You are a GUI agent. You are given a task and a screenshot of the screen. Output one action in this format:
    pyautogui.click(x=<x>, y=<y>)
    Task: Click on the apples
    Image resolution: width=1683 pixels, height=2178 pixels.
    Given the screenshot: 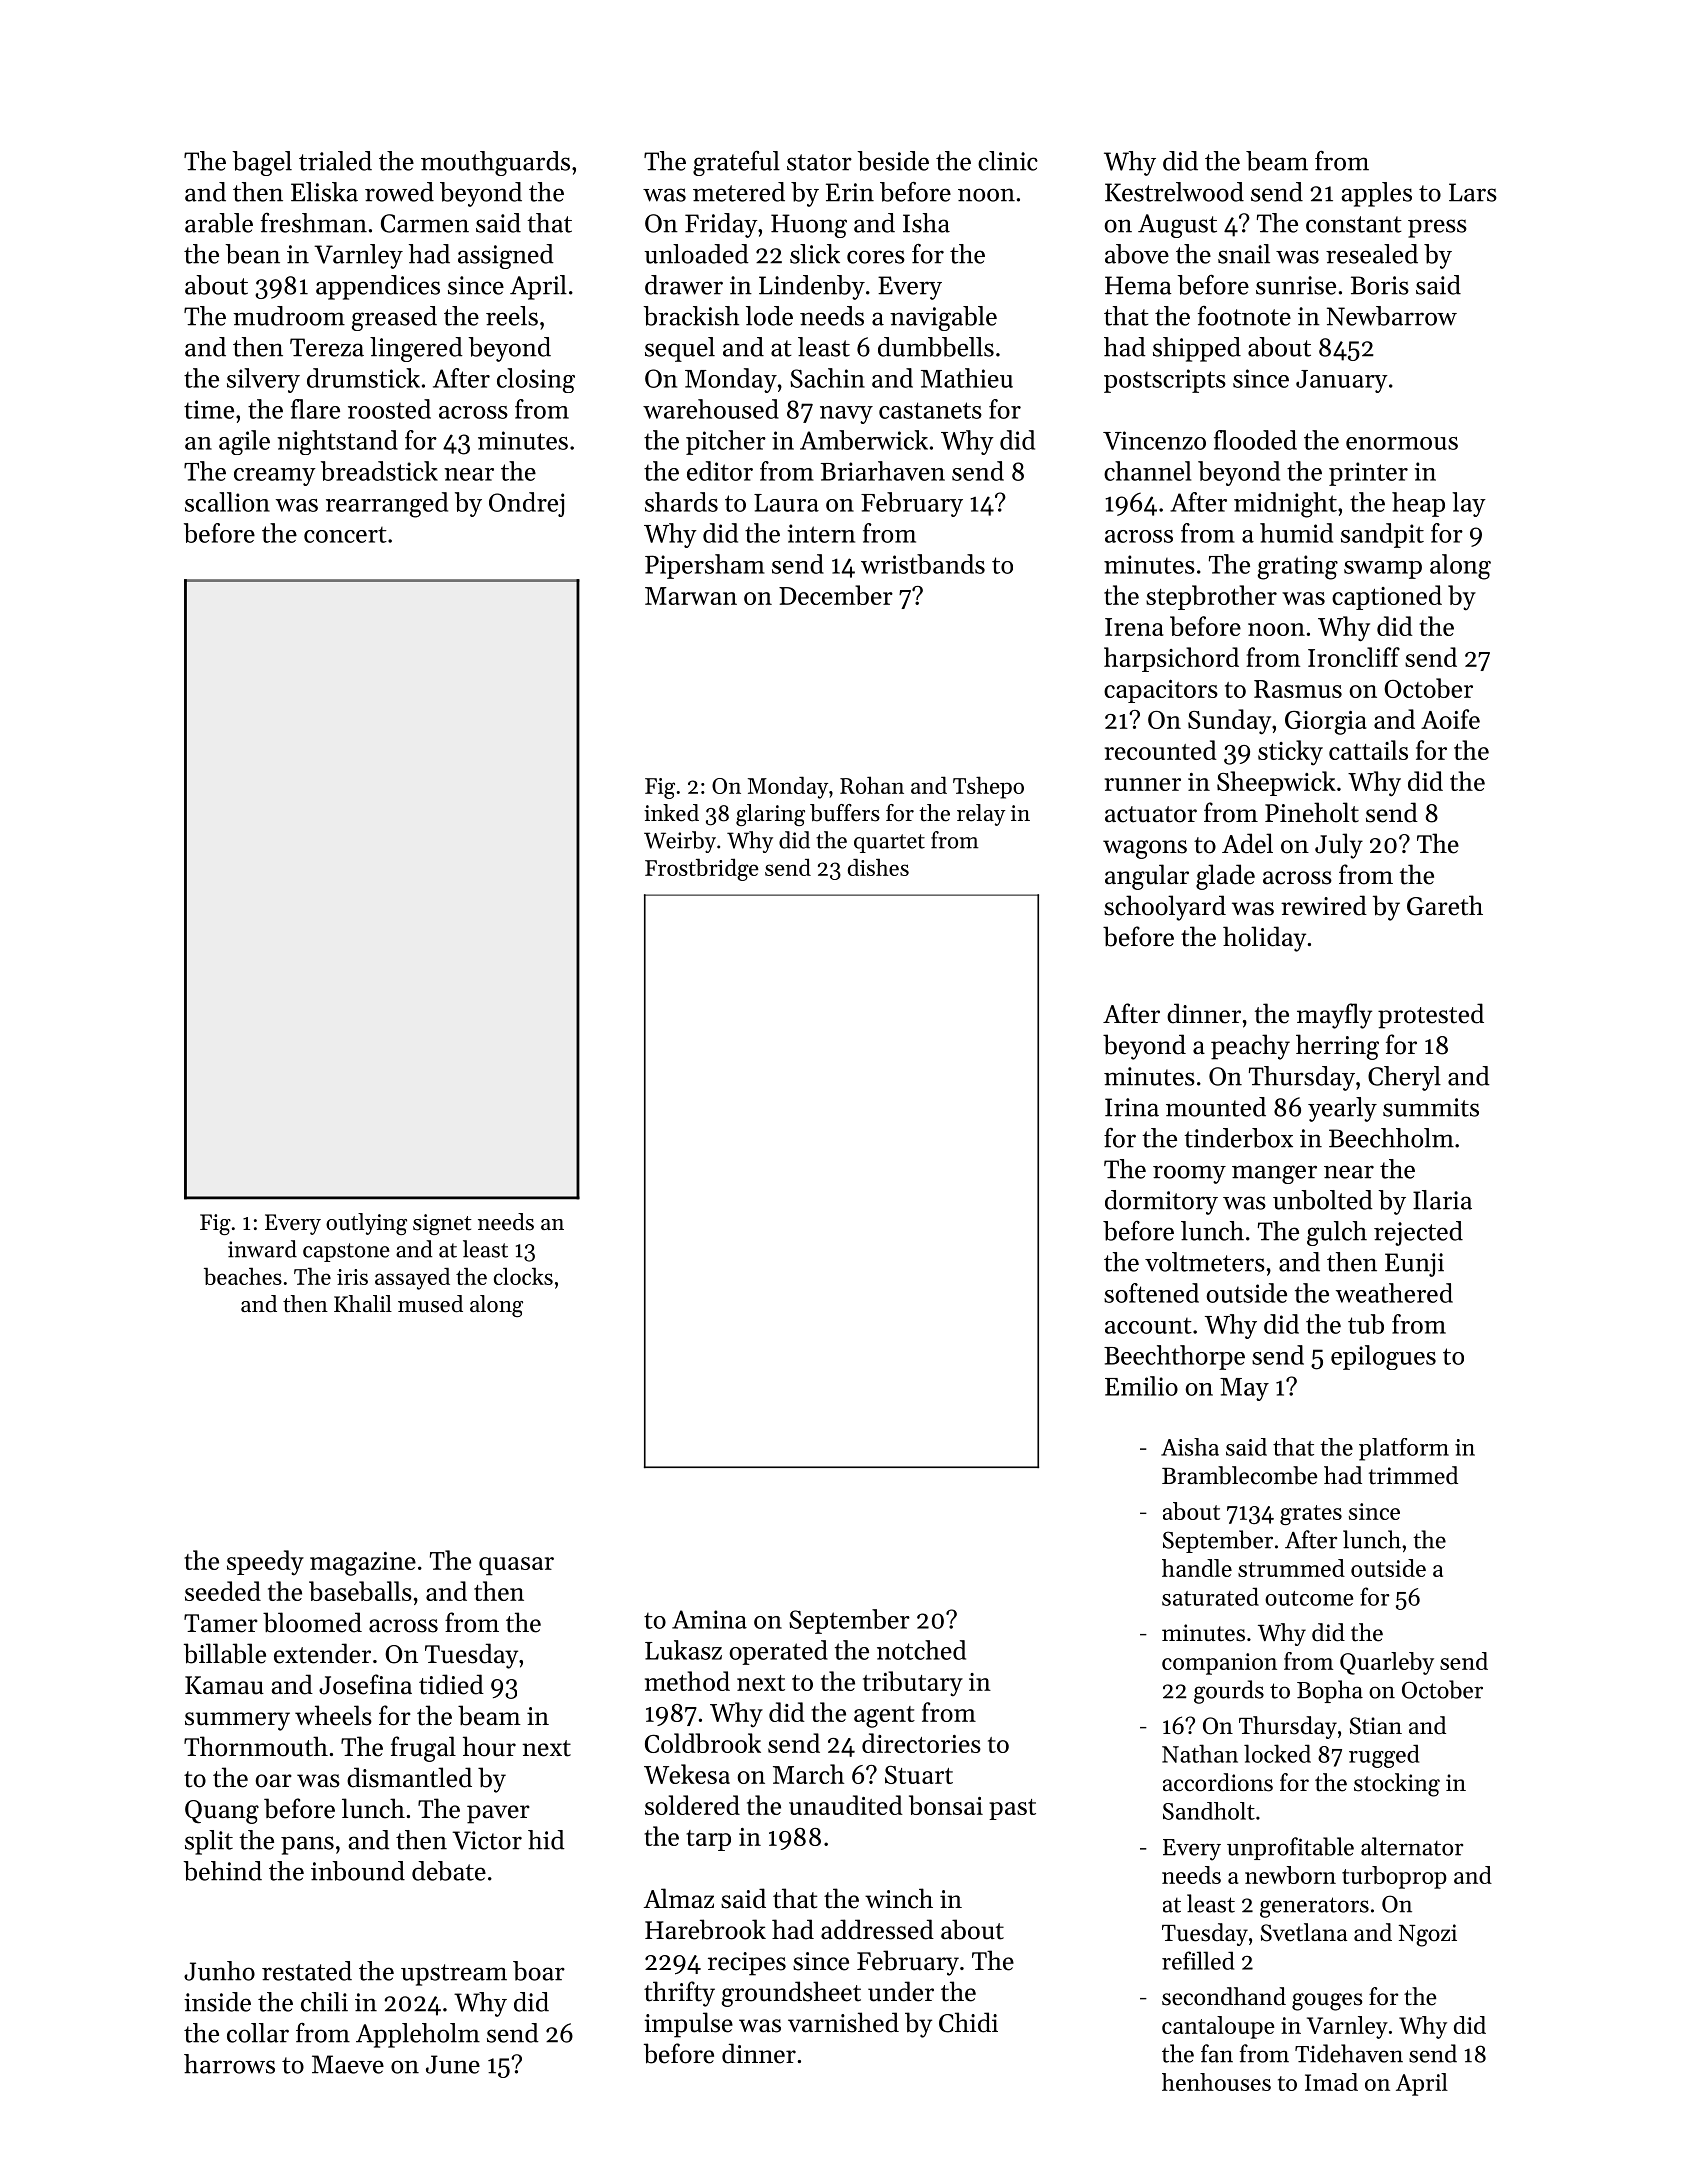 What is the action you would take?
    pyautogui.click(x=1376, y=194)
